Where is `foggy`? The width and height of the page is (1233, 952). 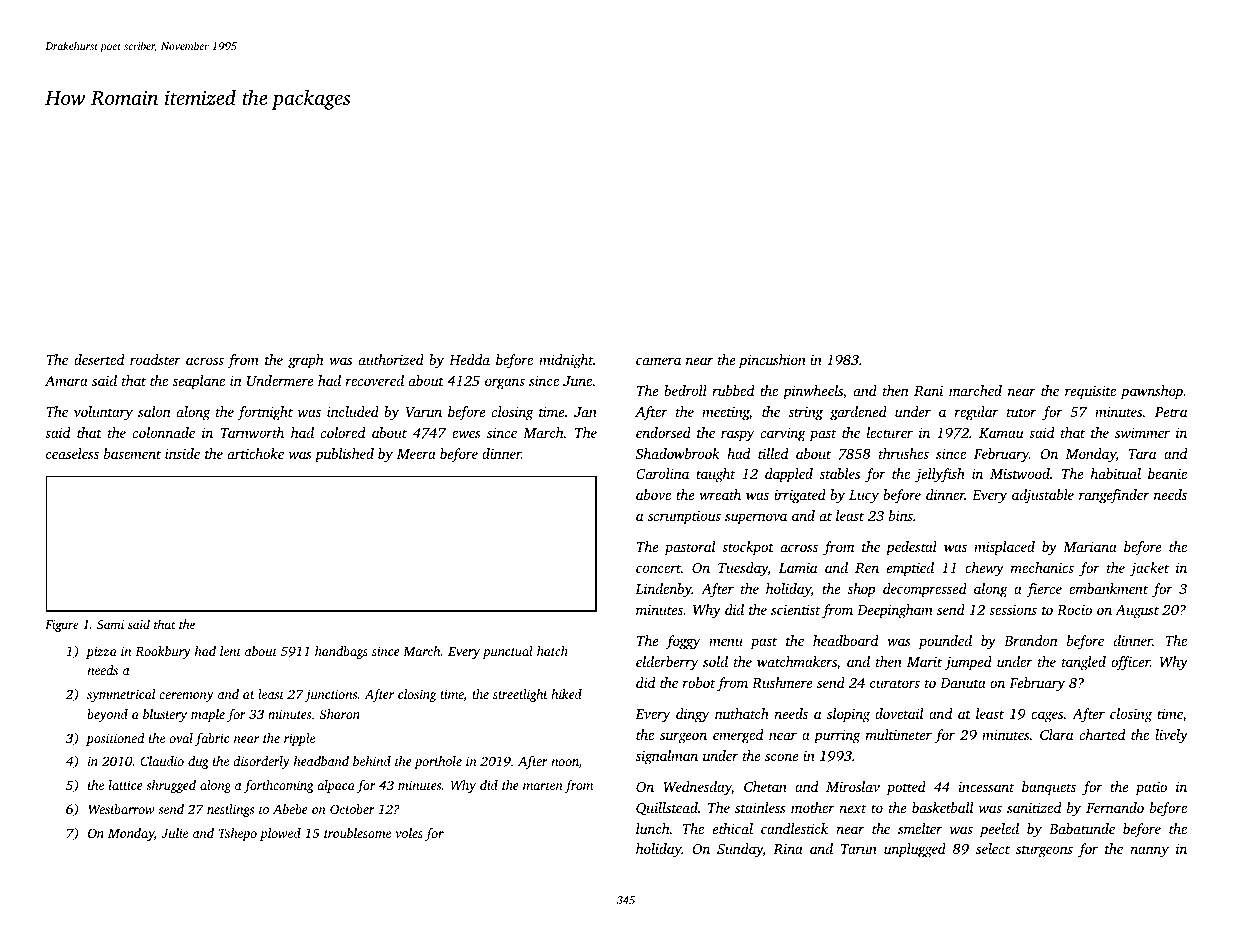 foggy is located at coordinates (683, 642).
